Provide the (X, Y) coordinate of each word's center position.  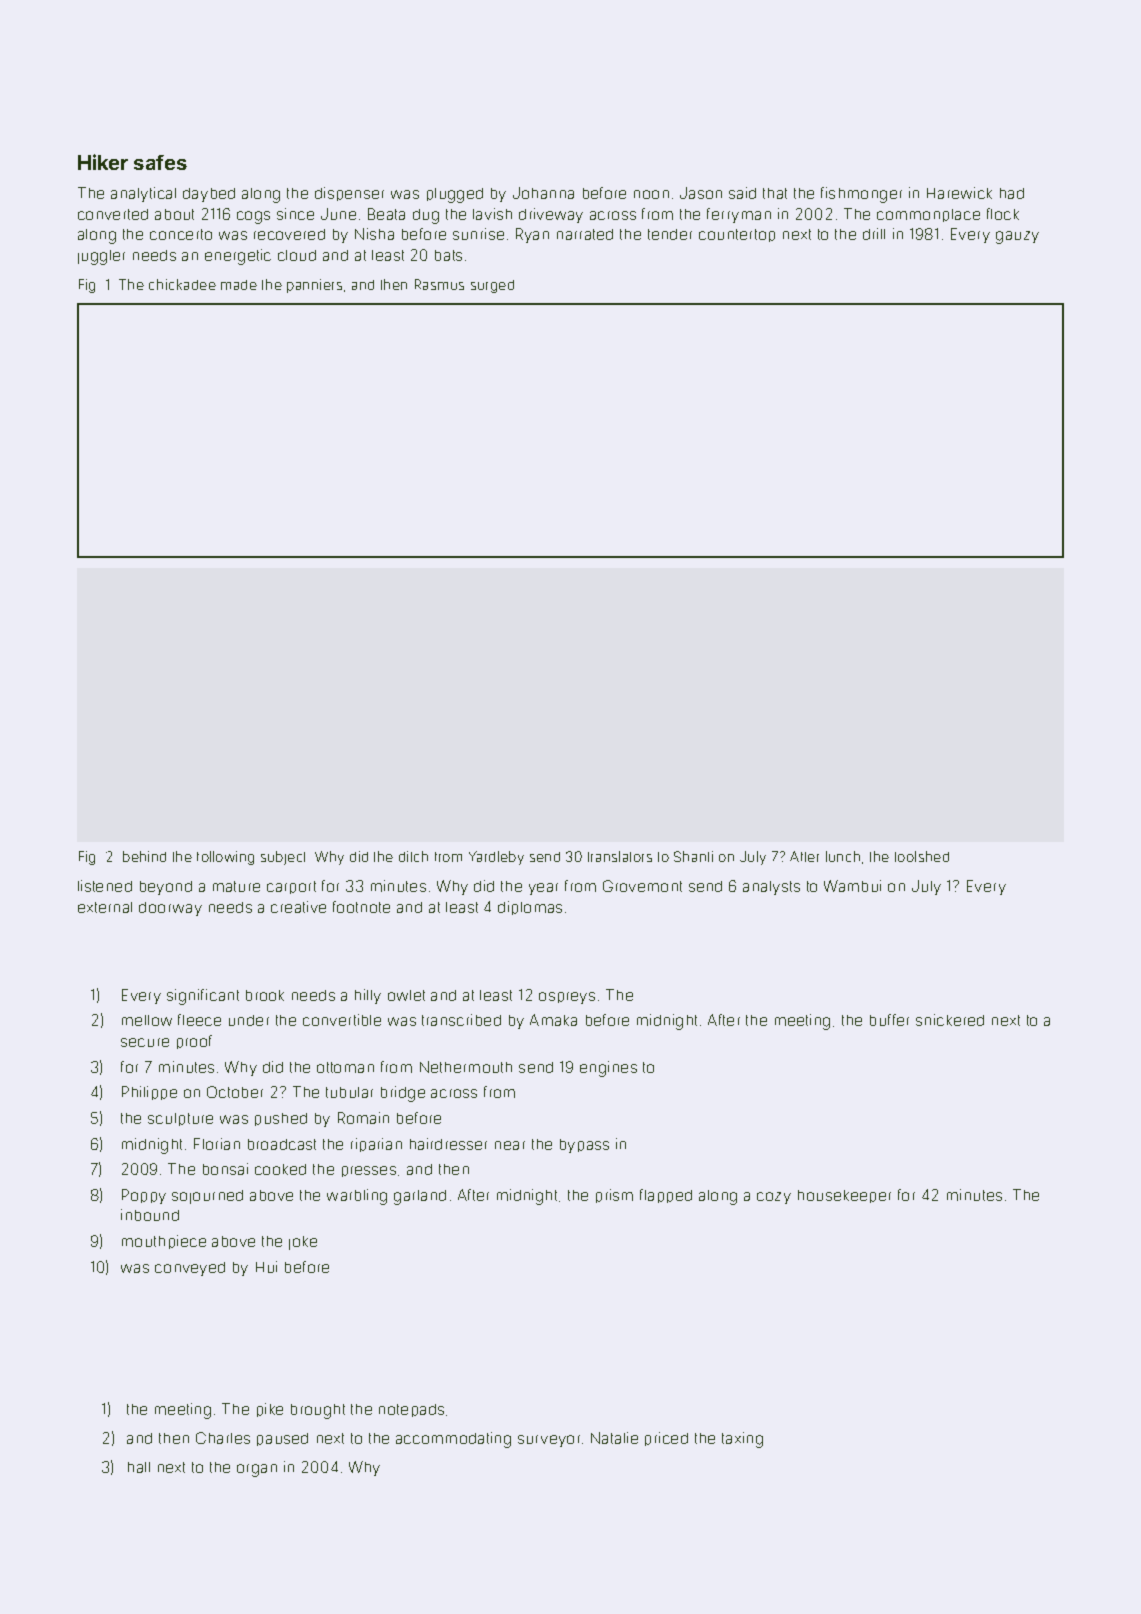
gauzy (1017, 237)
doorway (170, 909)
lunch (843, 856)
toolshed (922, 856)
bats (448, 255)
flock (1003, 214)
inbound (150, 1215)
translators (620, 856)
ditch (413, 856)
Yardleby (496, 858)
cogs (253, 217)
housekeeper (844, 1196)
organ (257, 1470)
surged (492, 286)
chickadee (182, 284)
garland (420, 1197)
